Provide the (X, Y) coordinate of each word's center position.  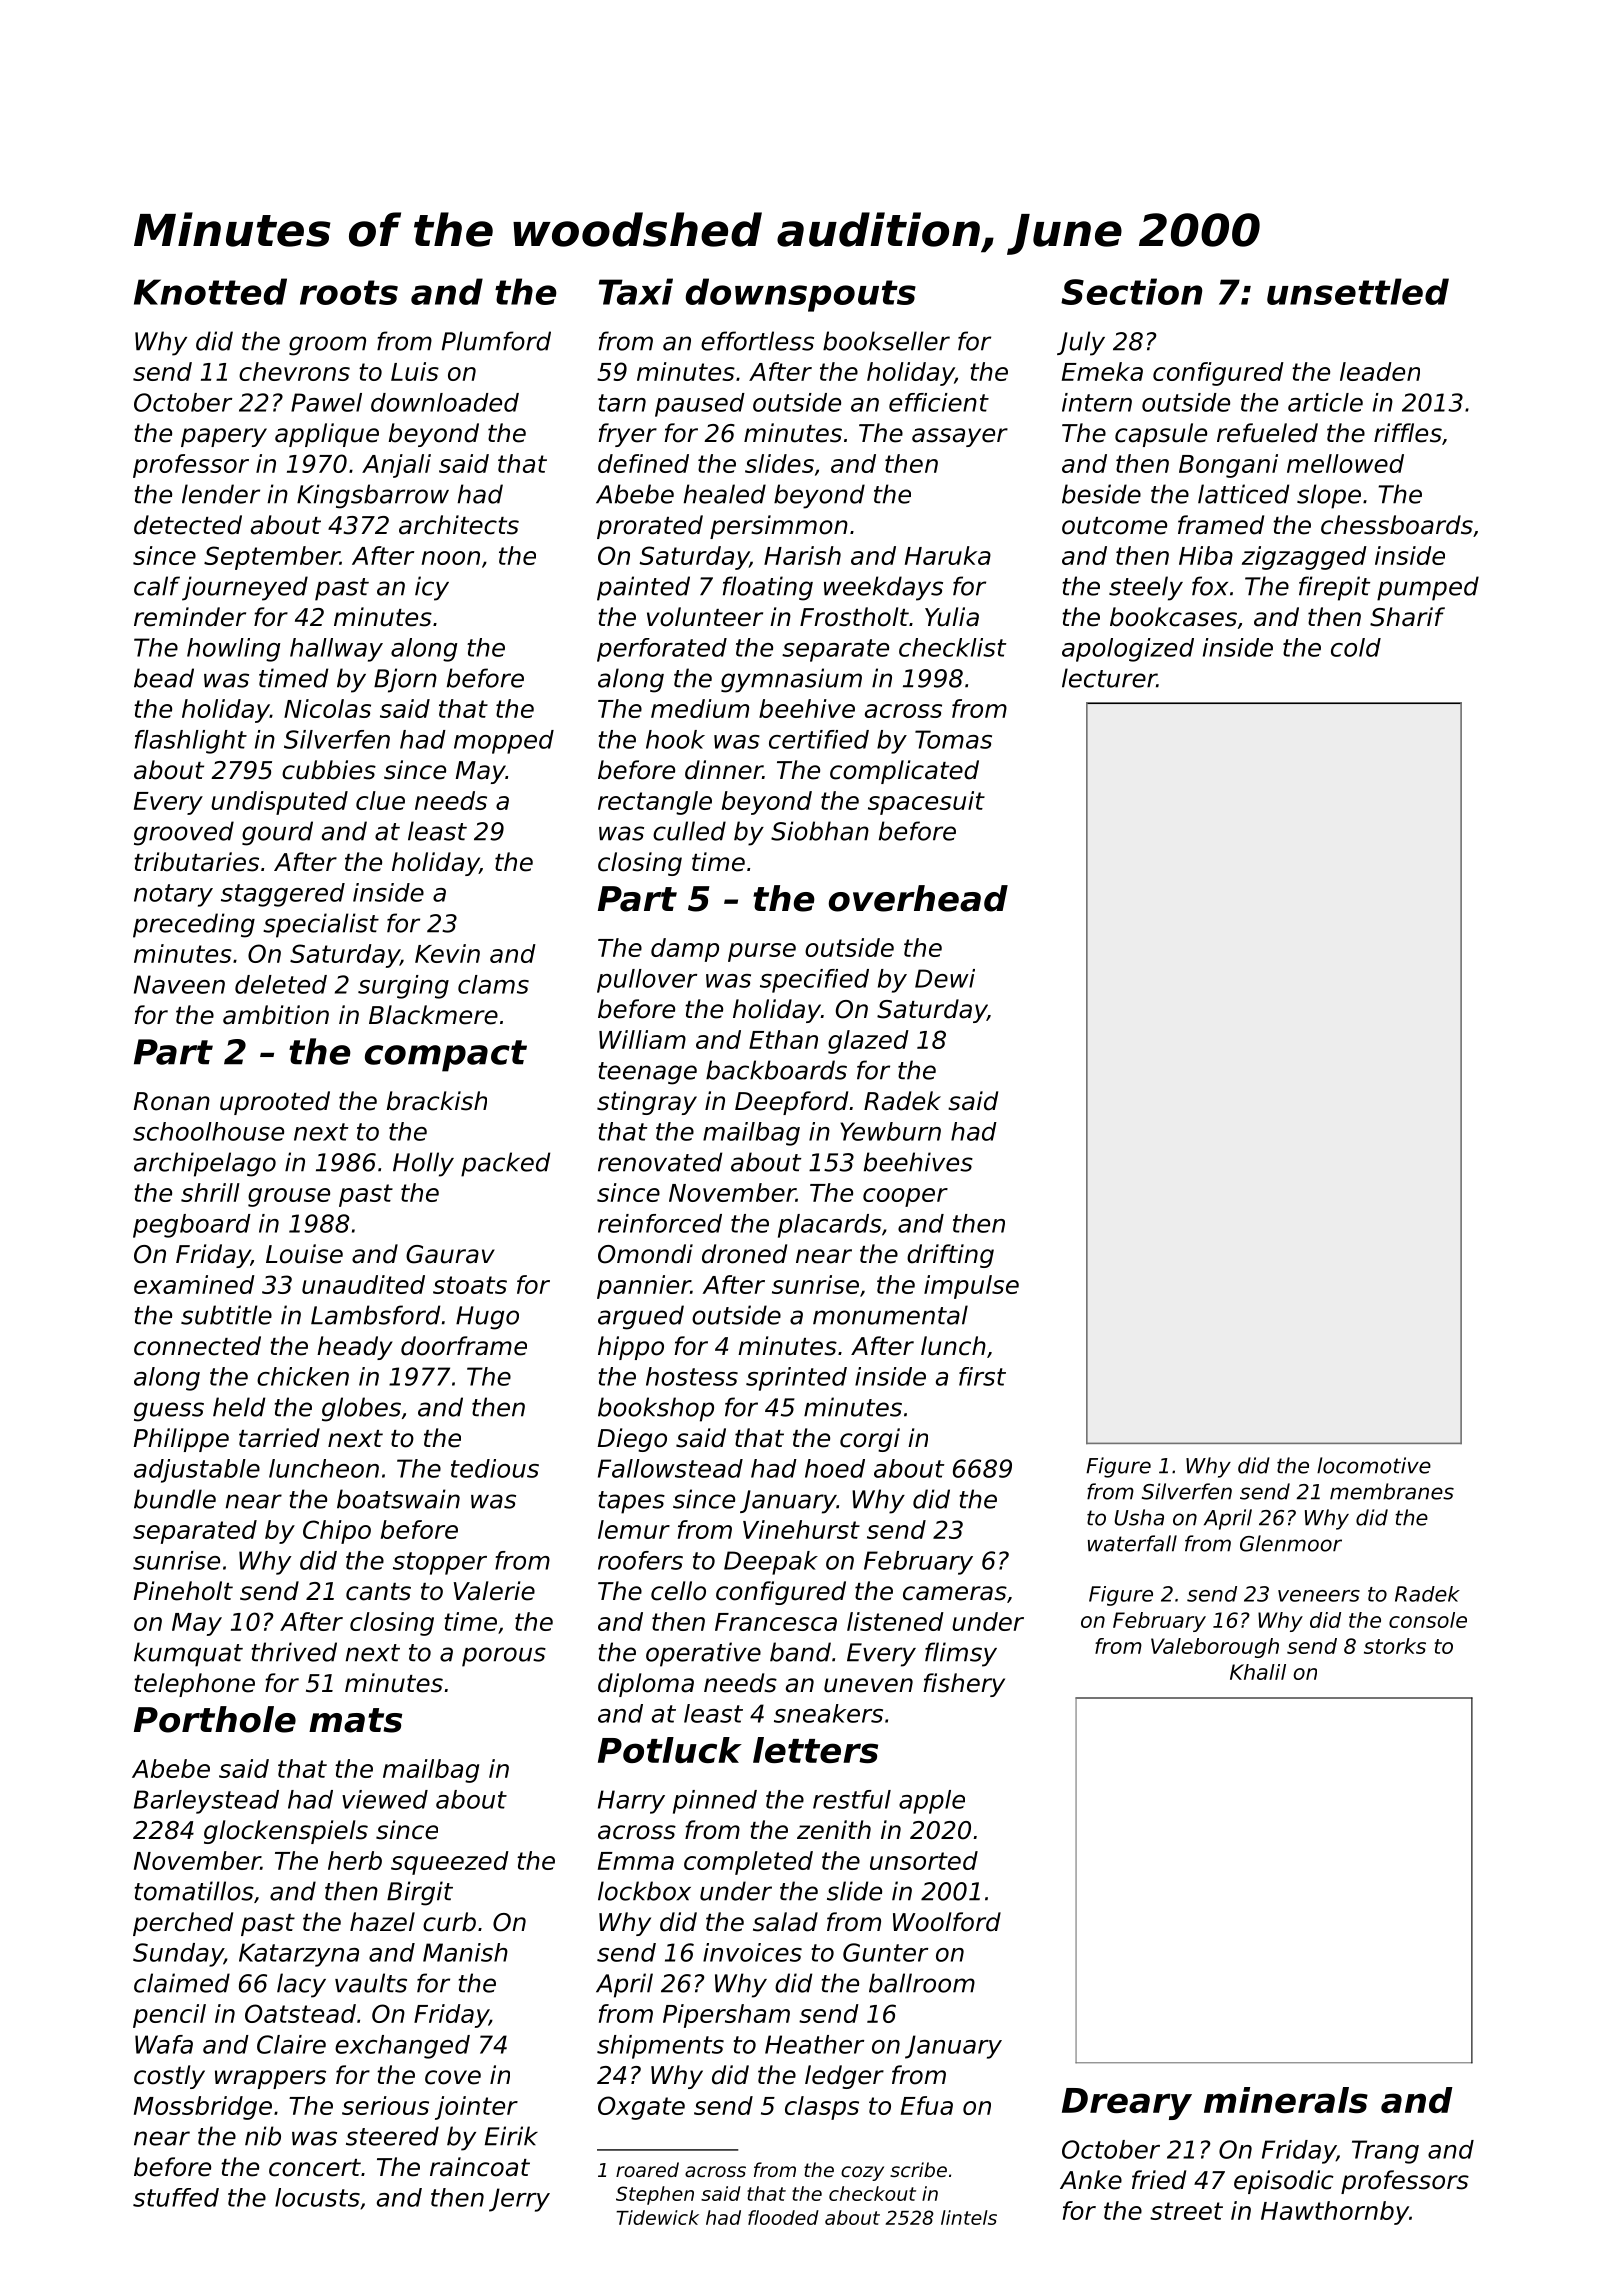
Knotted (210, 291)
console (1428, 1620)
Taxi (636, 291)
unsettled (1358, 291)
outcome (1114, 526)
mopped (504, 742)
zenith (834, 1830)
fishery (964, 1685)
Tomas (953, 739)
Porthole (215, 1719)
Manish (465, 1952)
